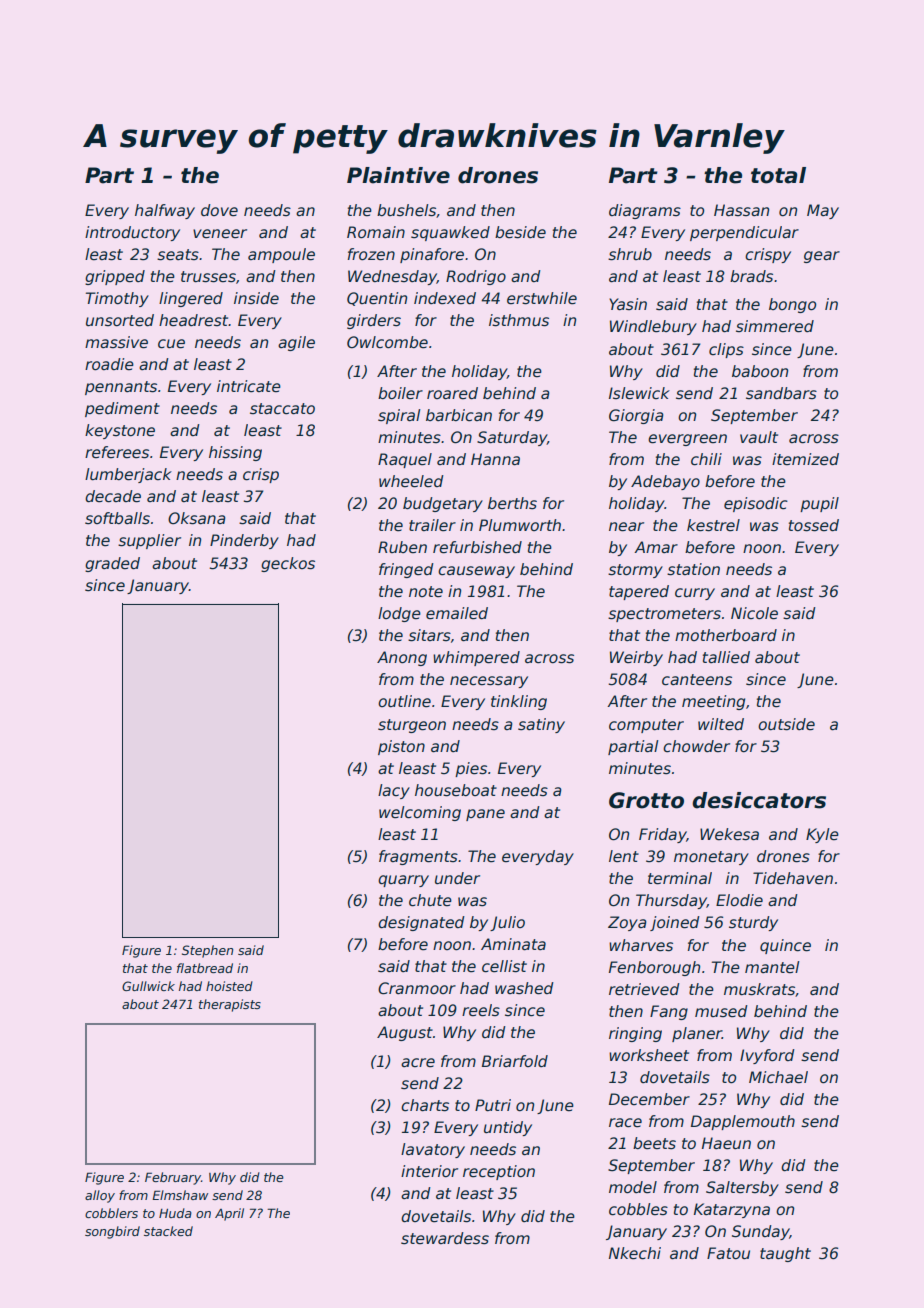 The image size is (924, 1308). What do you see at coordinates (249, 386) in the screenshot?
I see `intricate` at bounding box center [249, 386].
